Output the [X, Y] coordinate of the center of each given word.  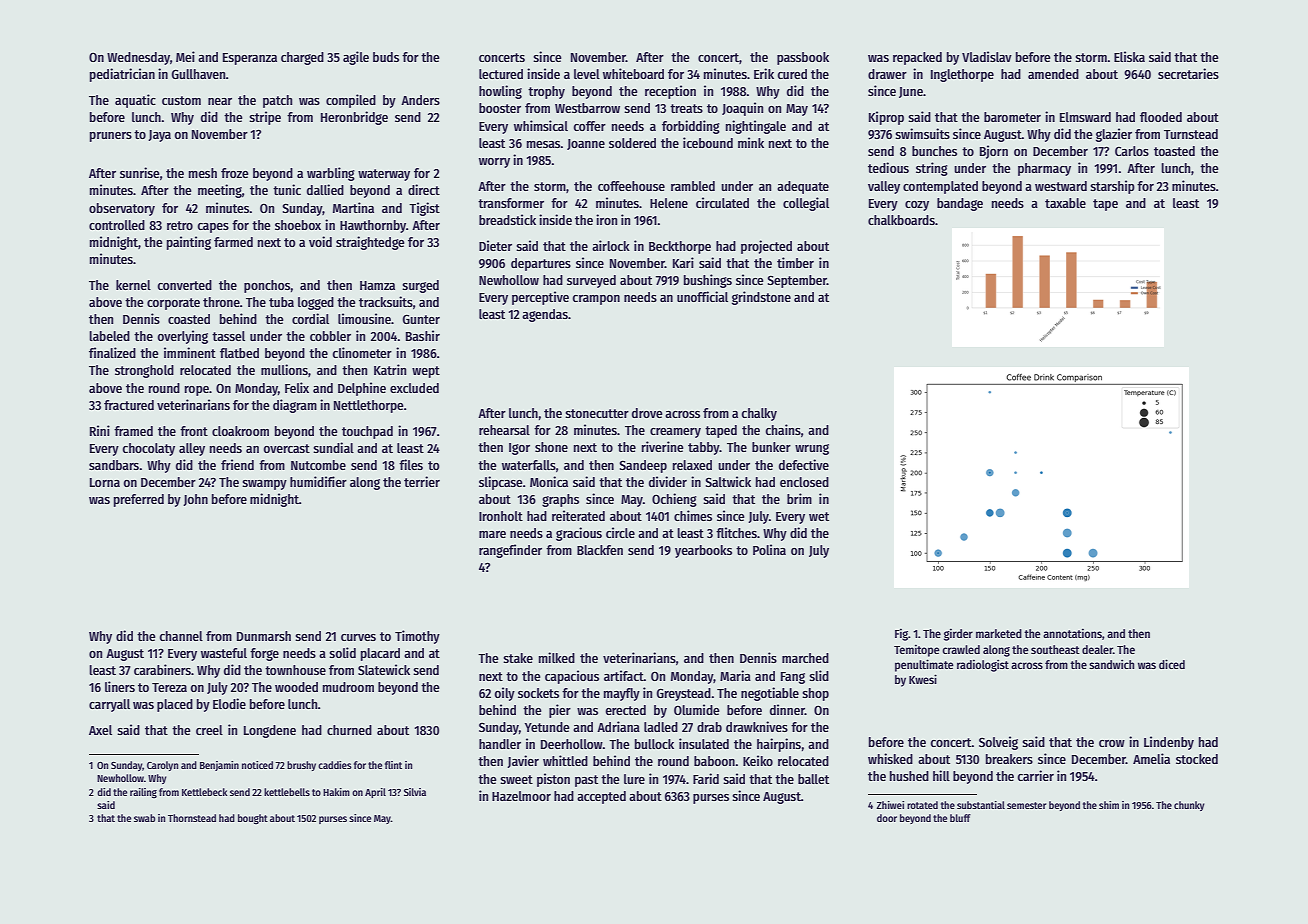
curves [358, 637]
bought [253, 819]
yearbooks [703, 551]
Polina [769, 549]
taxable [1065, 203]
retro [180, 225]
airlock [611, 245]
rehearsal [504, 430]
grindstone [761, 298]
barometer [1012, 117]
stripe [265, 118]
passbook [803, 58]
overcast [286, 448]
